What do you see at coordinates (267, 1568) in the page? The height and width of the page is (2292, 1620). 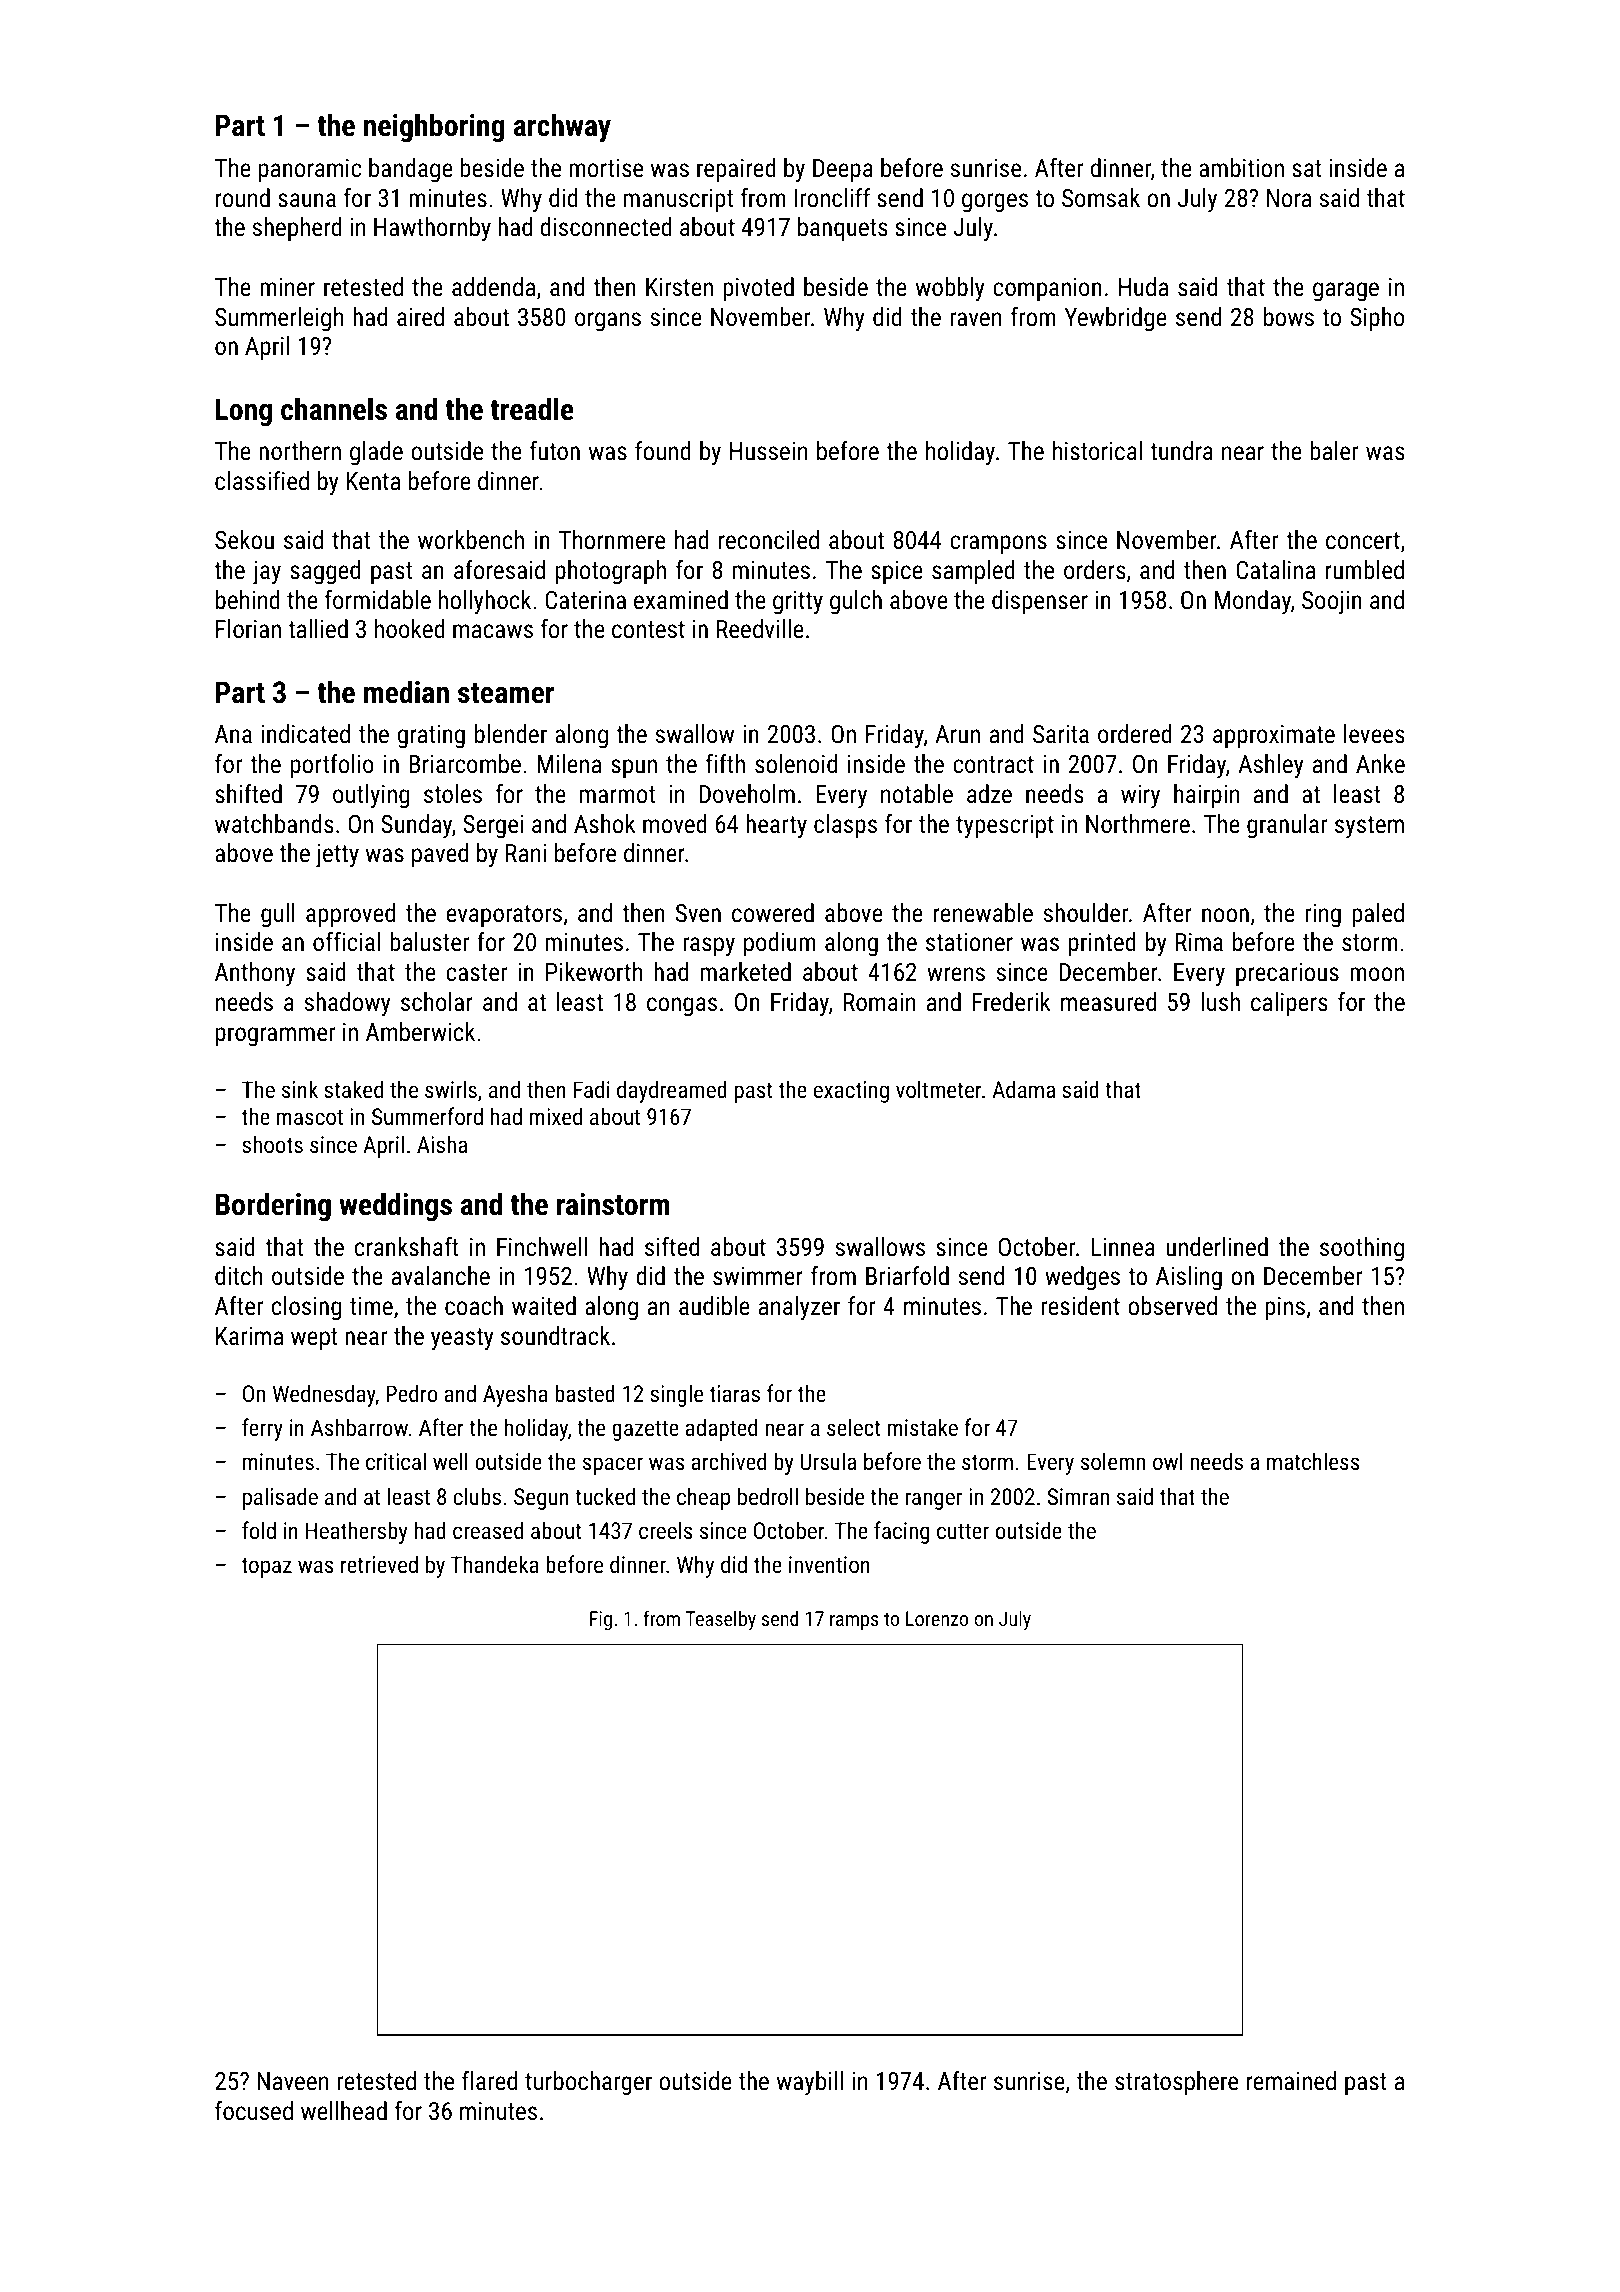 I see `topaz` at bounding box center [267, 1568].
